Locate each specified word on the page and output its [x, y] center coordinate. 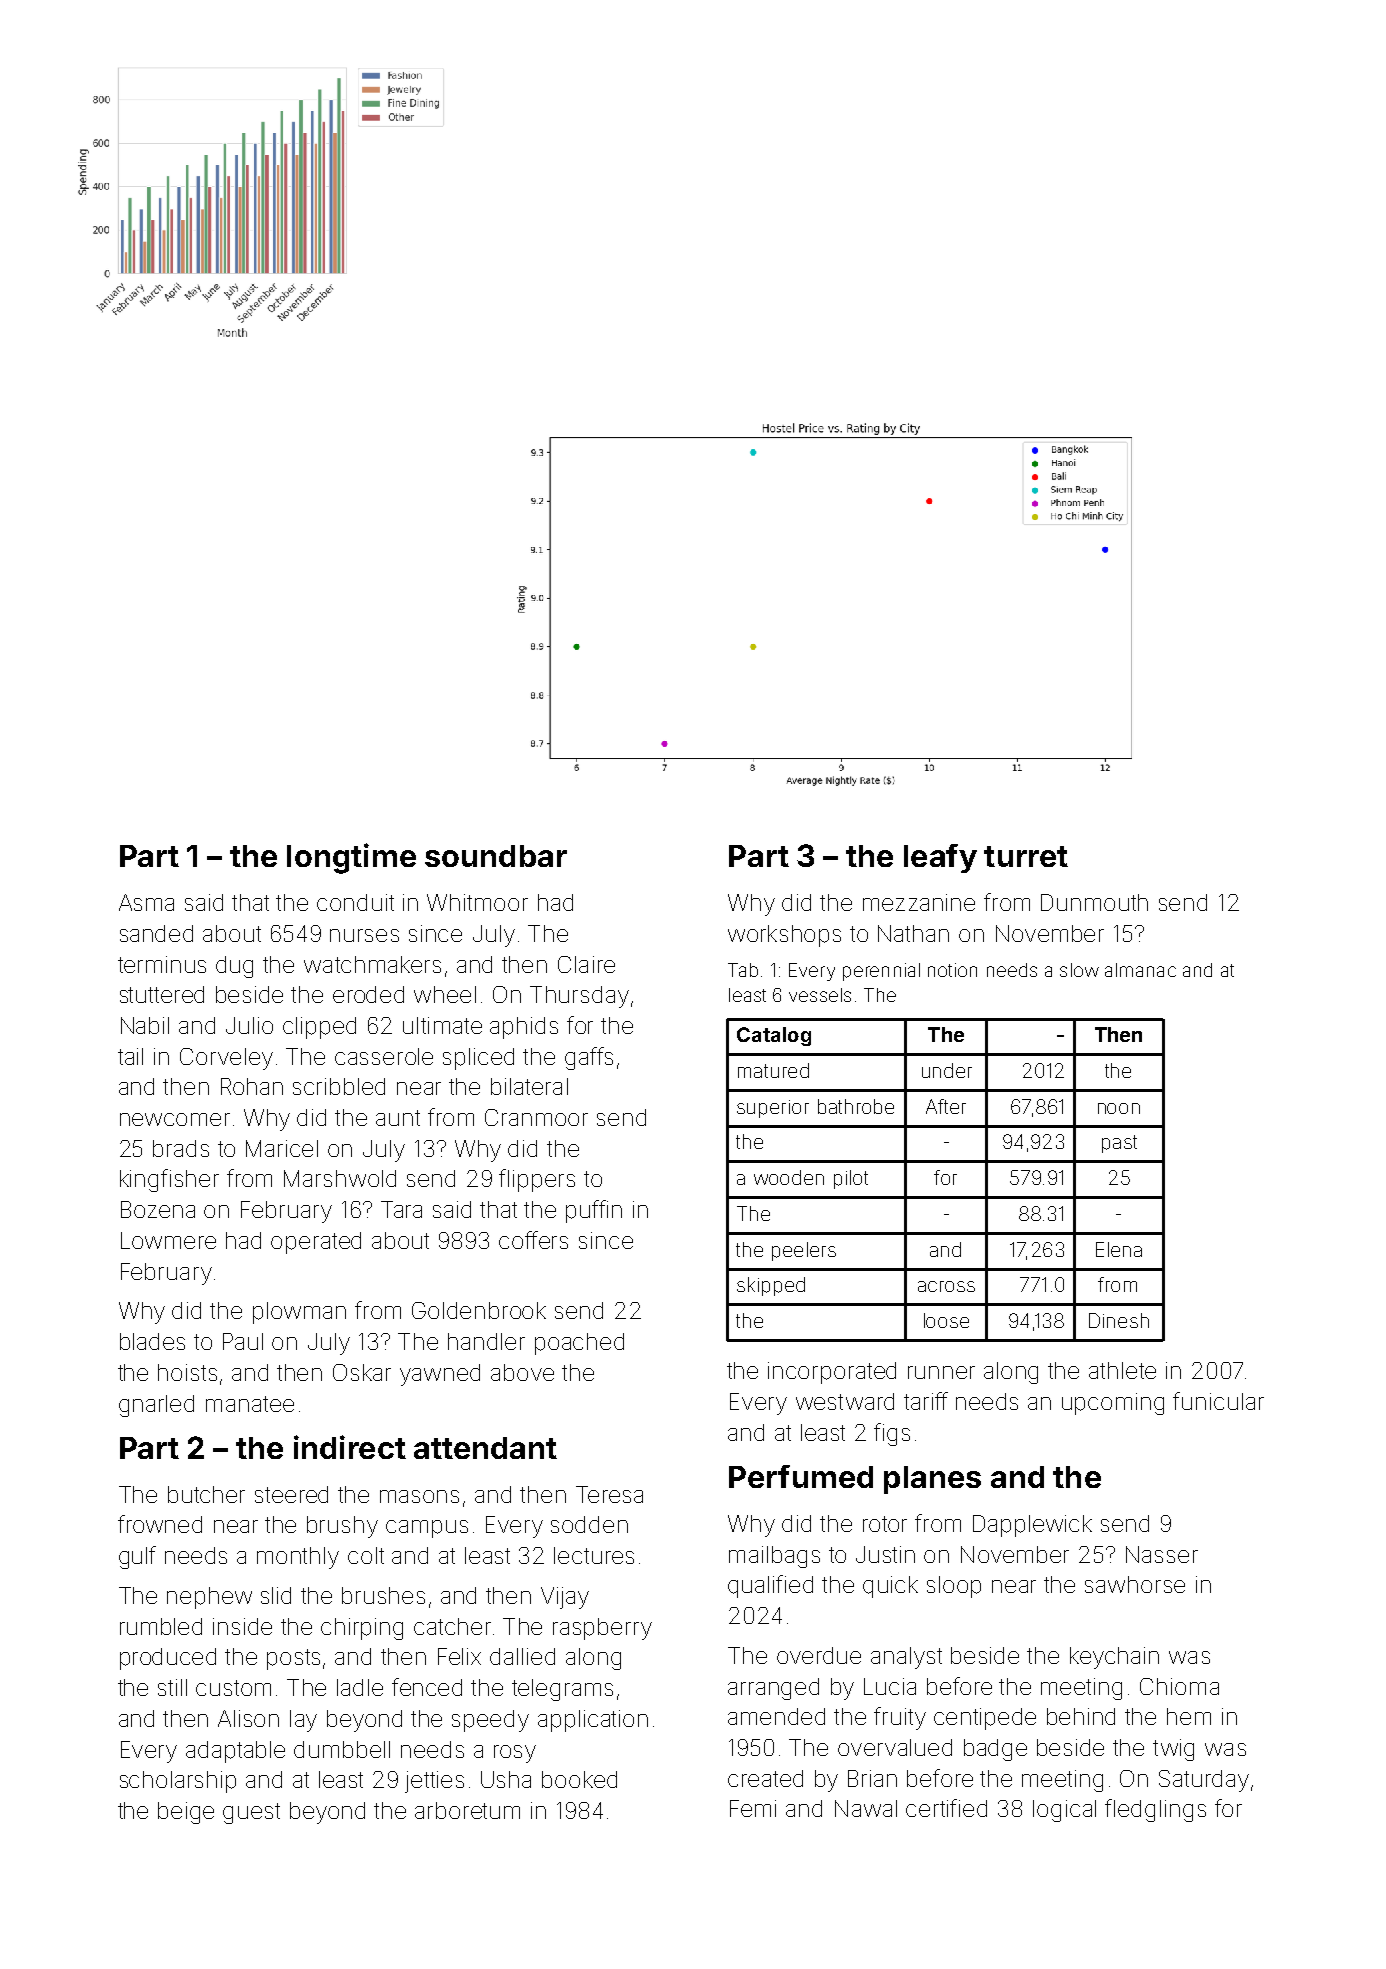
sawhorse [1135, 1584]
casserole [384, 1056]
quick [890, 1587]
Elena [1119, 1249]
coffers [533, 1240]
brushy [342, 1527]
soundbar [496, 856]
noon [1119, 1108]
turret [1026, 856]
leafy [940, 858]
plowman [299, 1313]
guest [251, 1813]
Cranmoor [536, 1117]
